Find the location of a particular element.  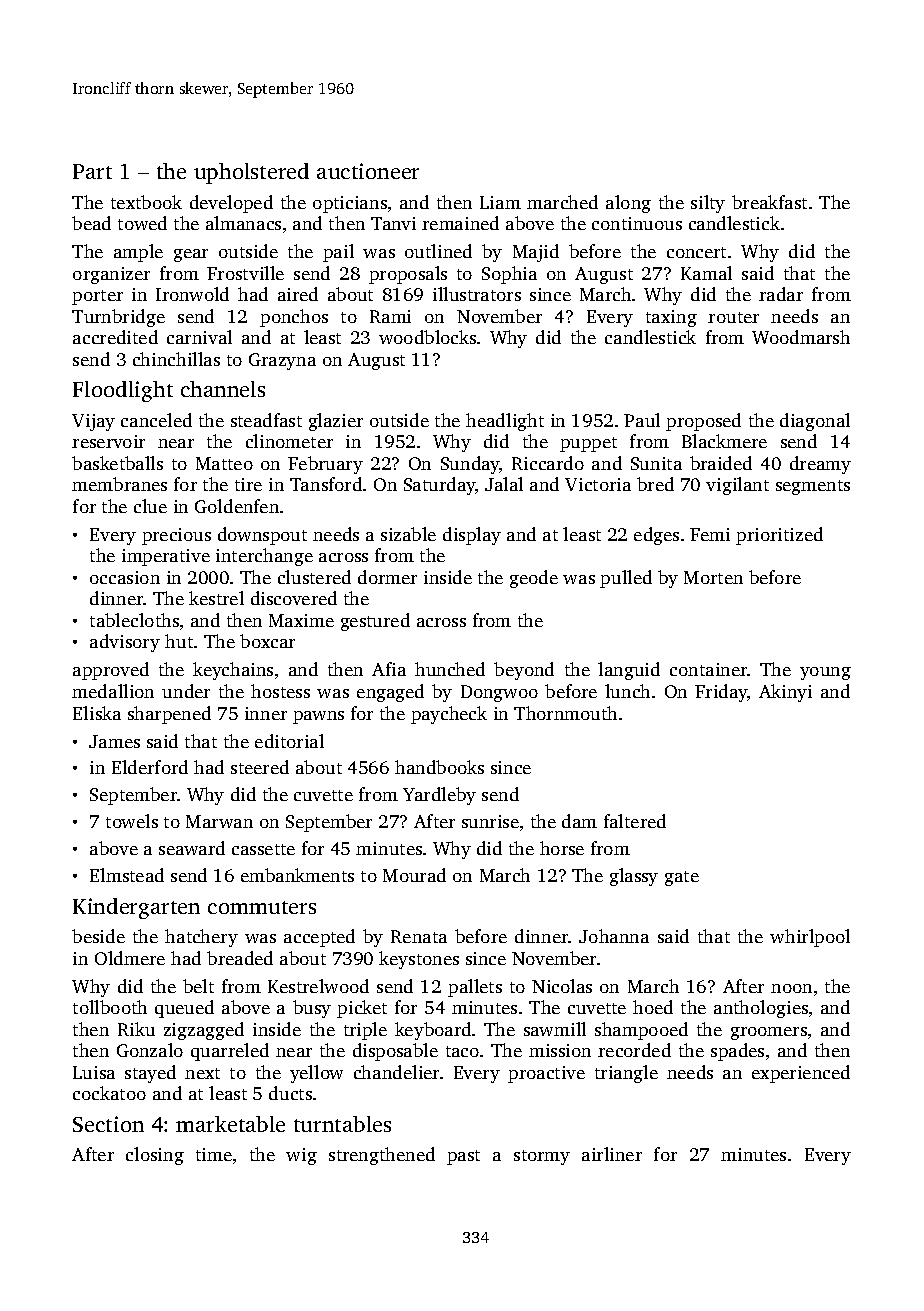

textbook is located at coordinates (146, 202).
